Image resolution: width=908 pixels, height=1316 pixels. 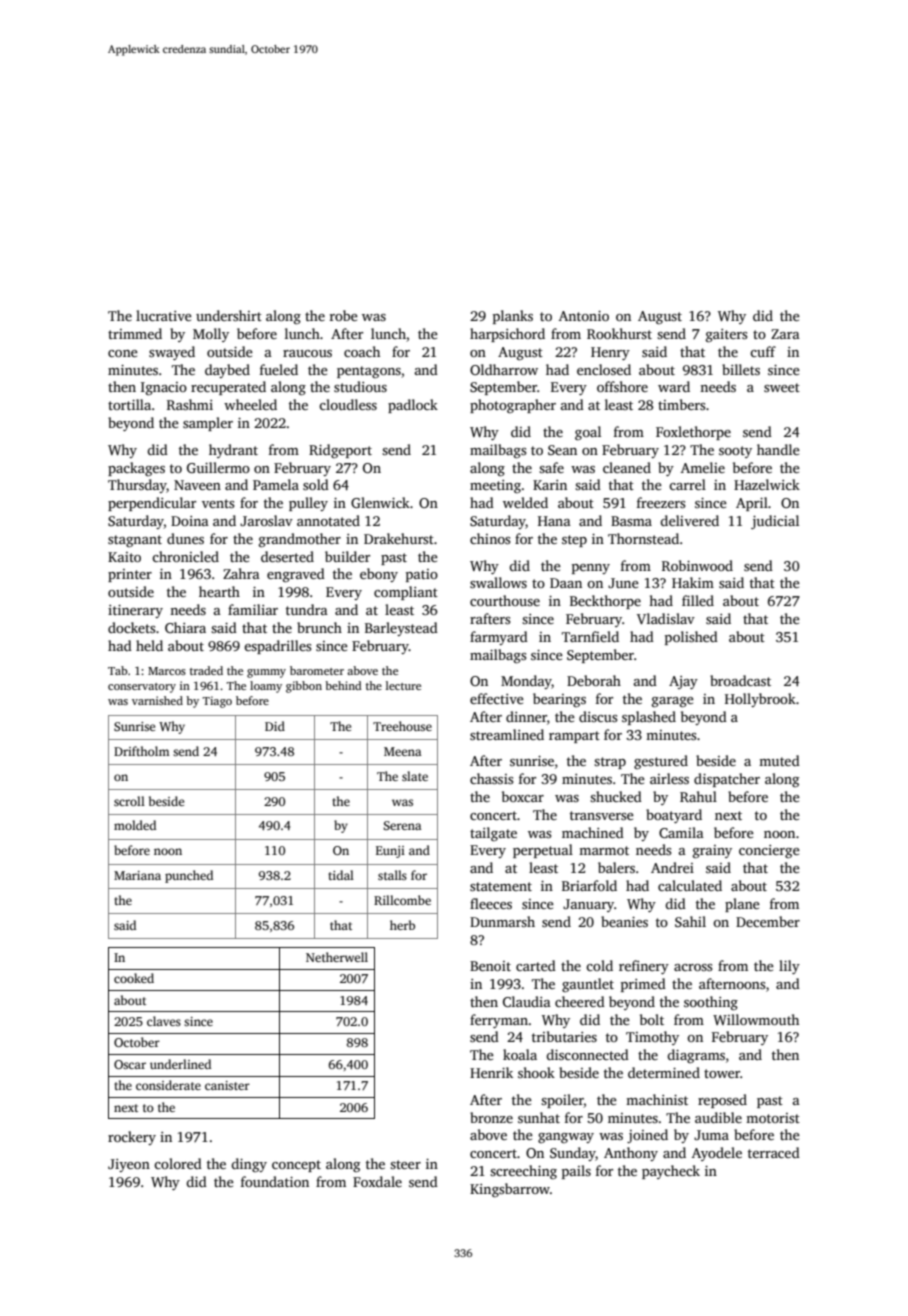 I want to click on espadrilles, so click(x=277, y=647).
